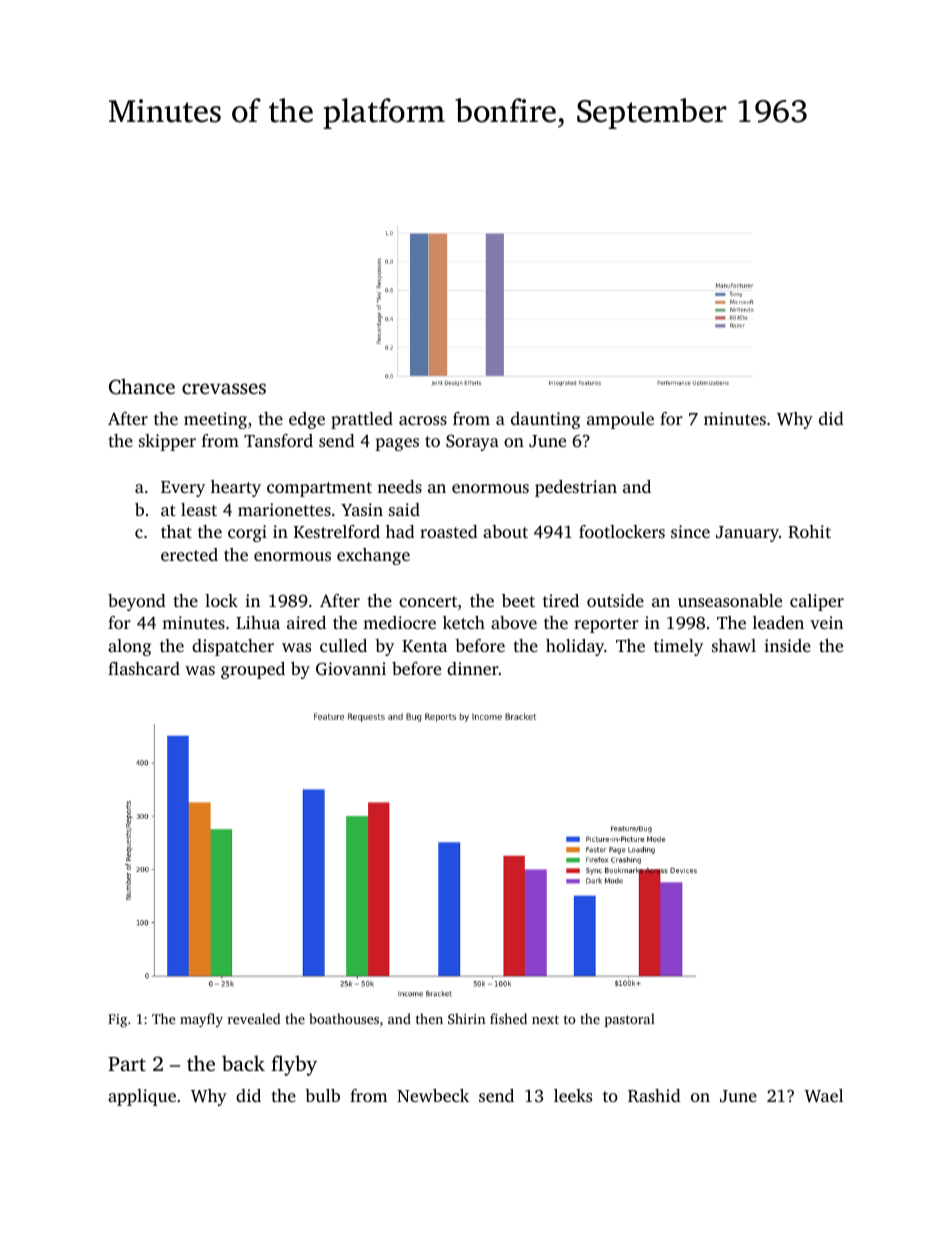 The image size is (952, 1233). I want to click on Chance, so click(142, 386).
